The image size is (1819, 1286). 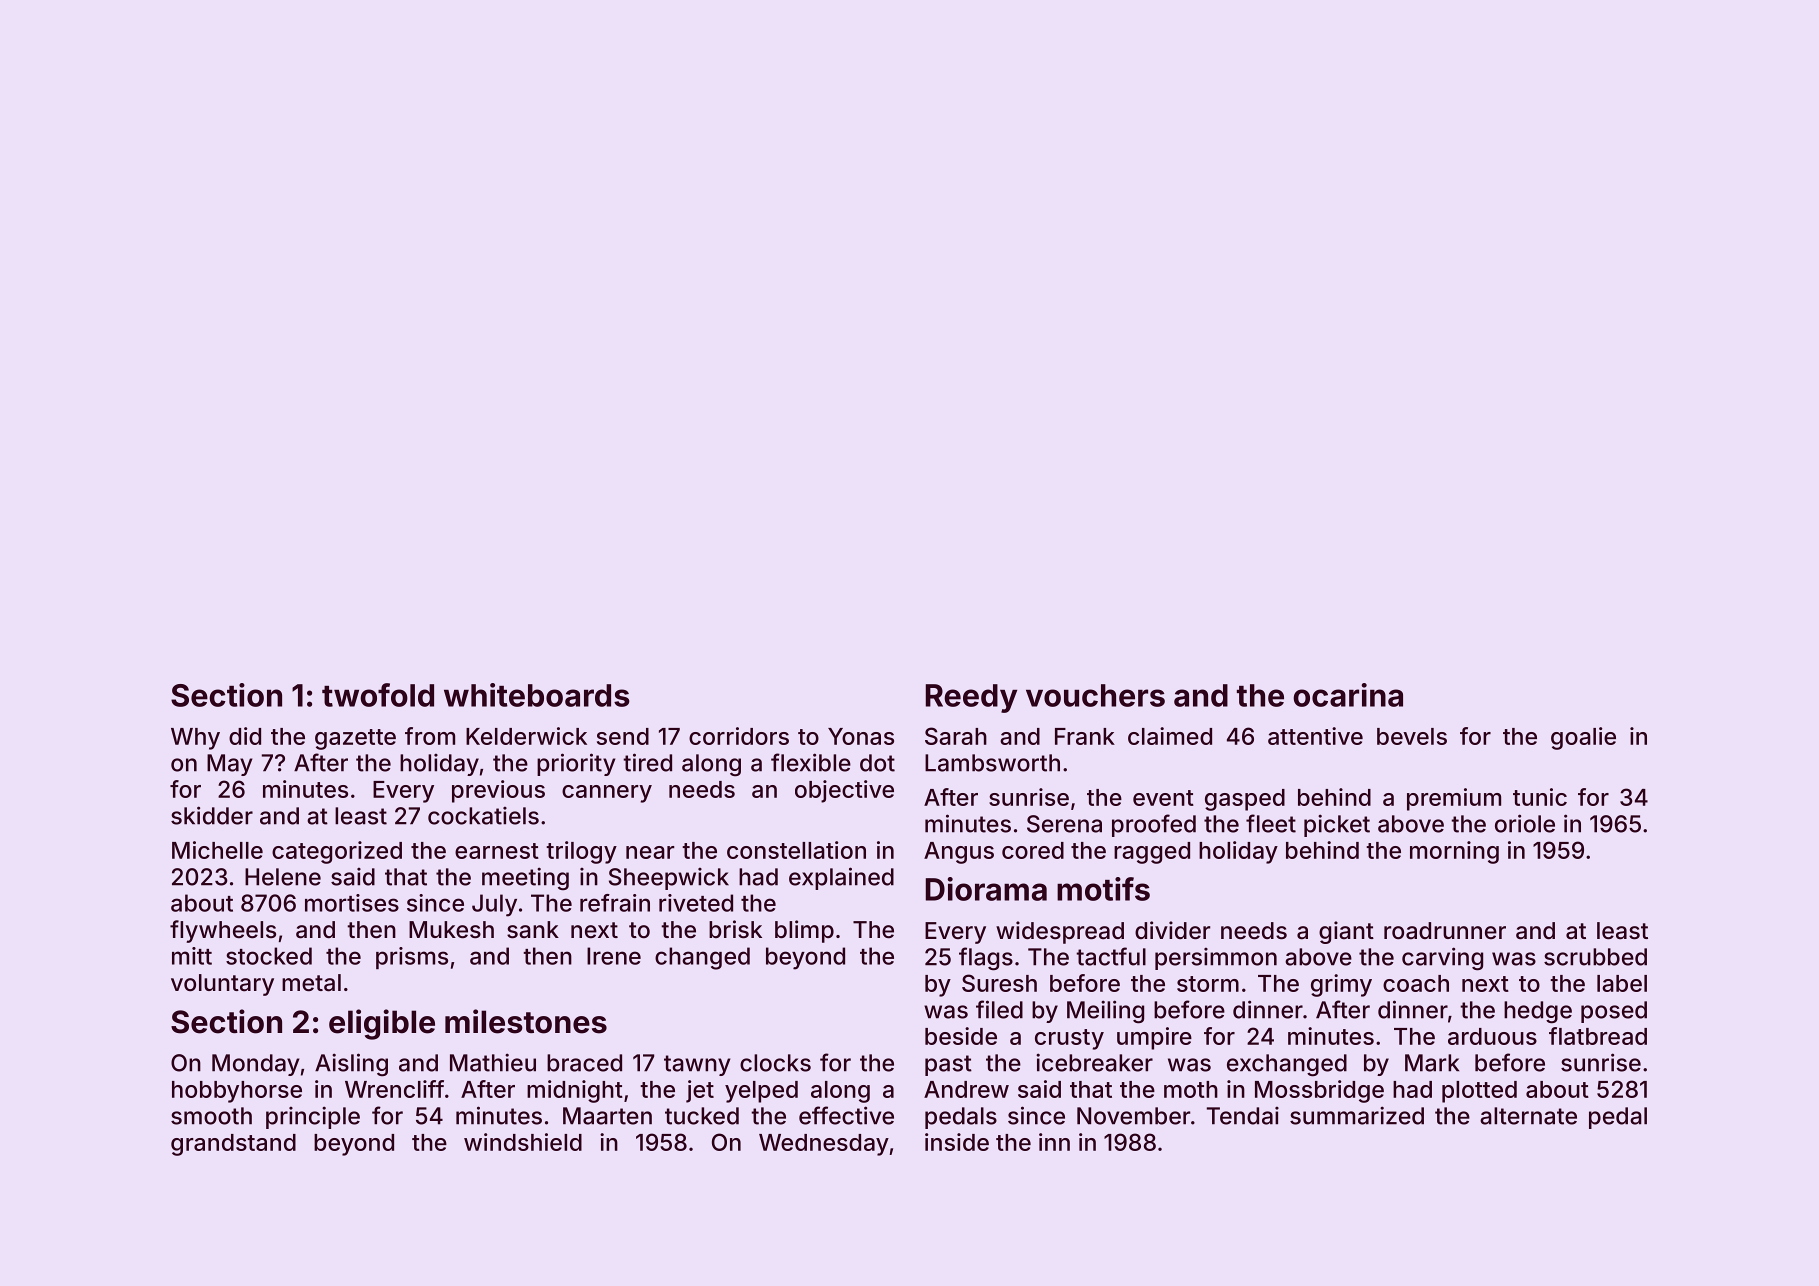 What do you see at coordinates (412, 958) in the image?
I see `prisms` at bounding box center [412, 958].
